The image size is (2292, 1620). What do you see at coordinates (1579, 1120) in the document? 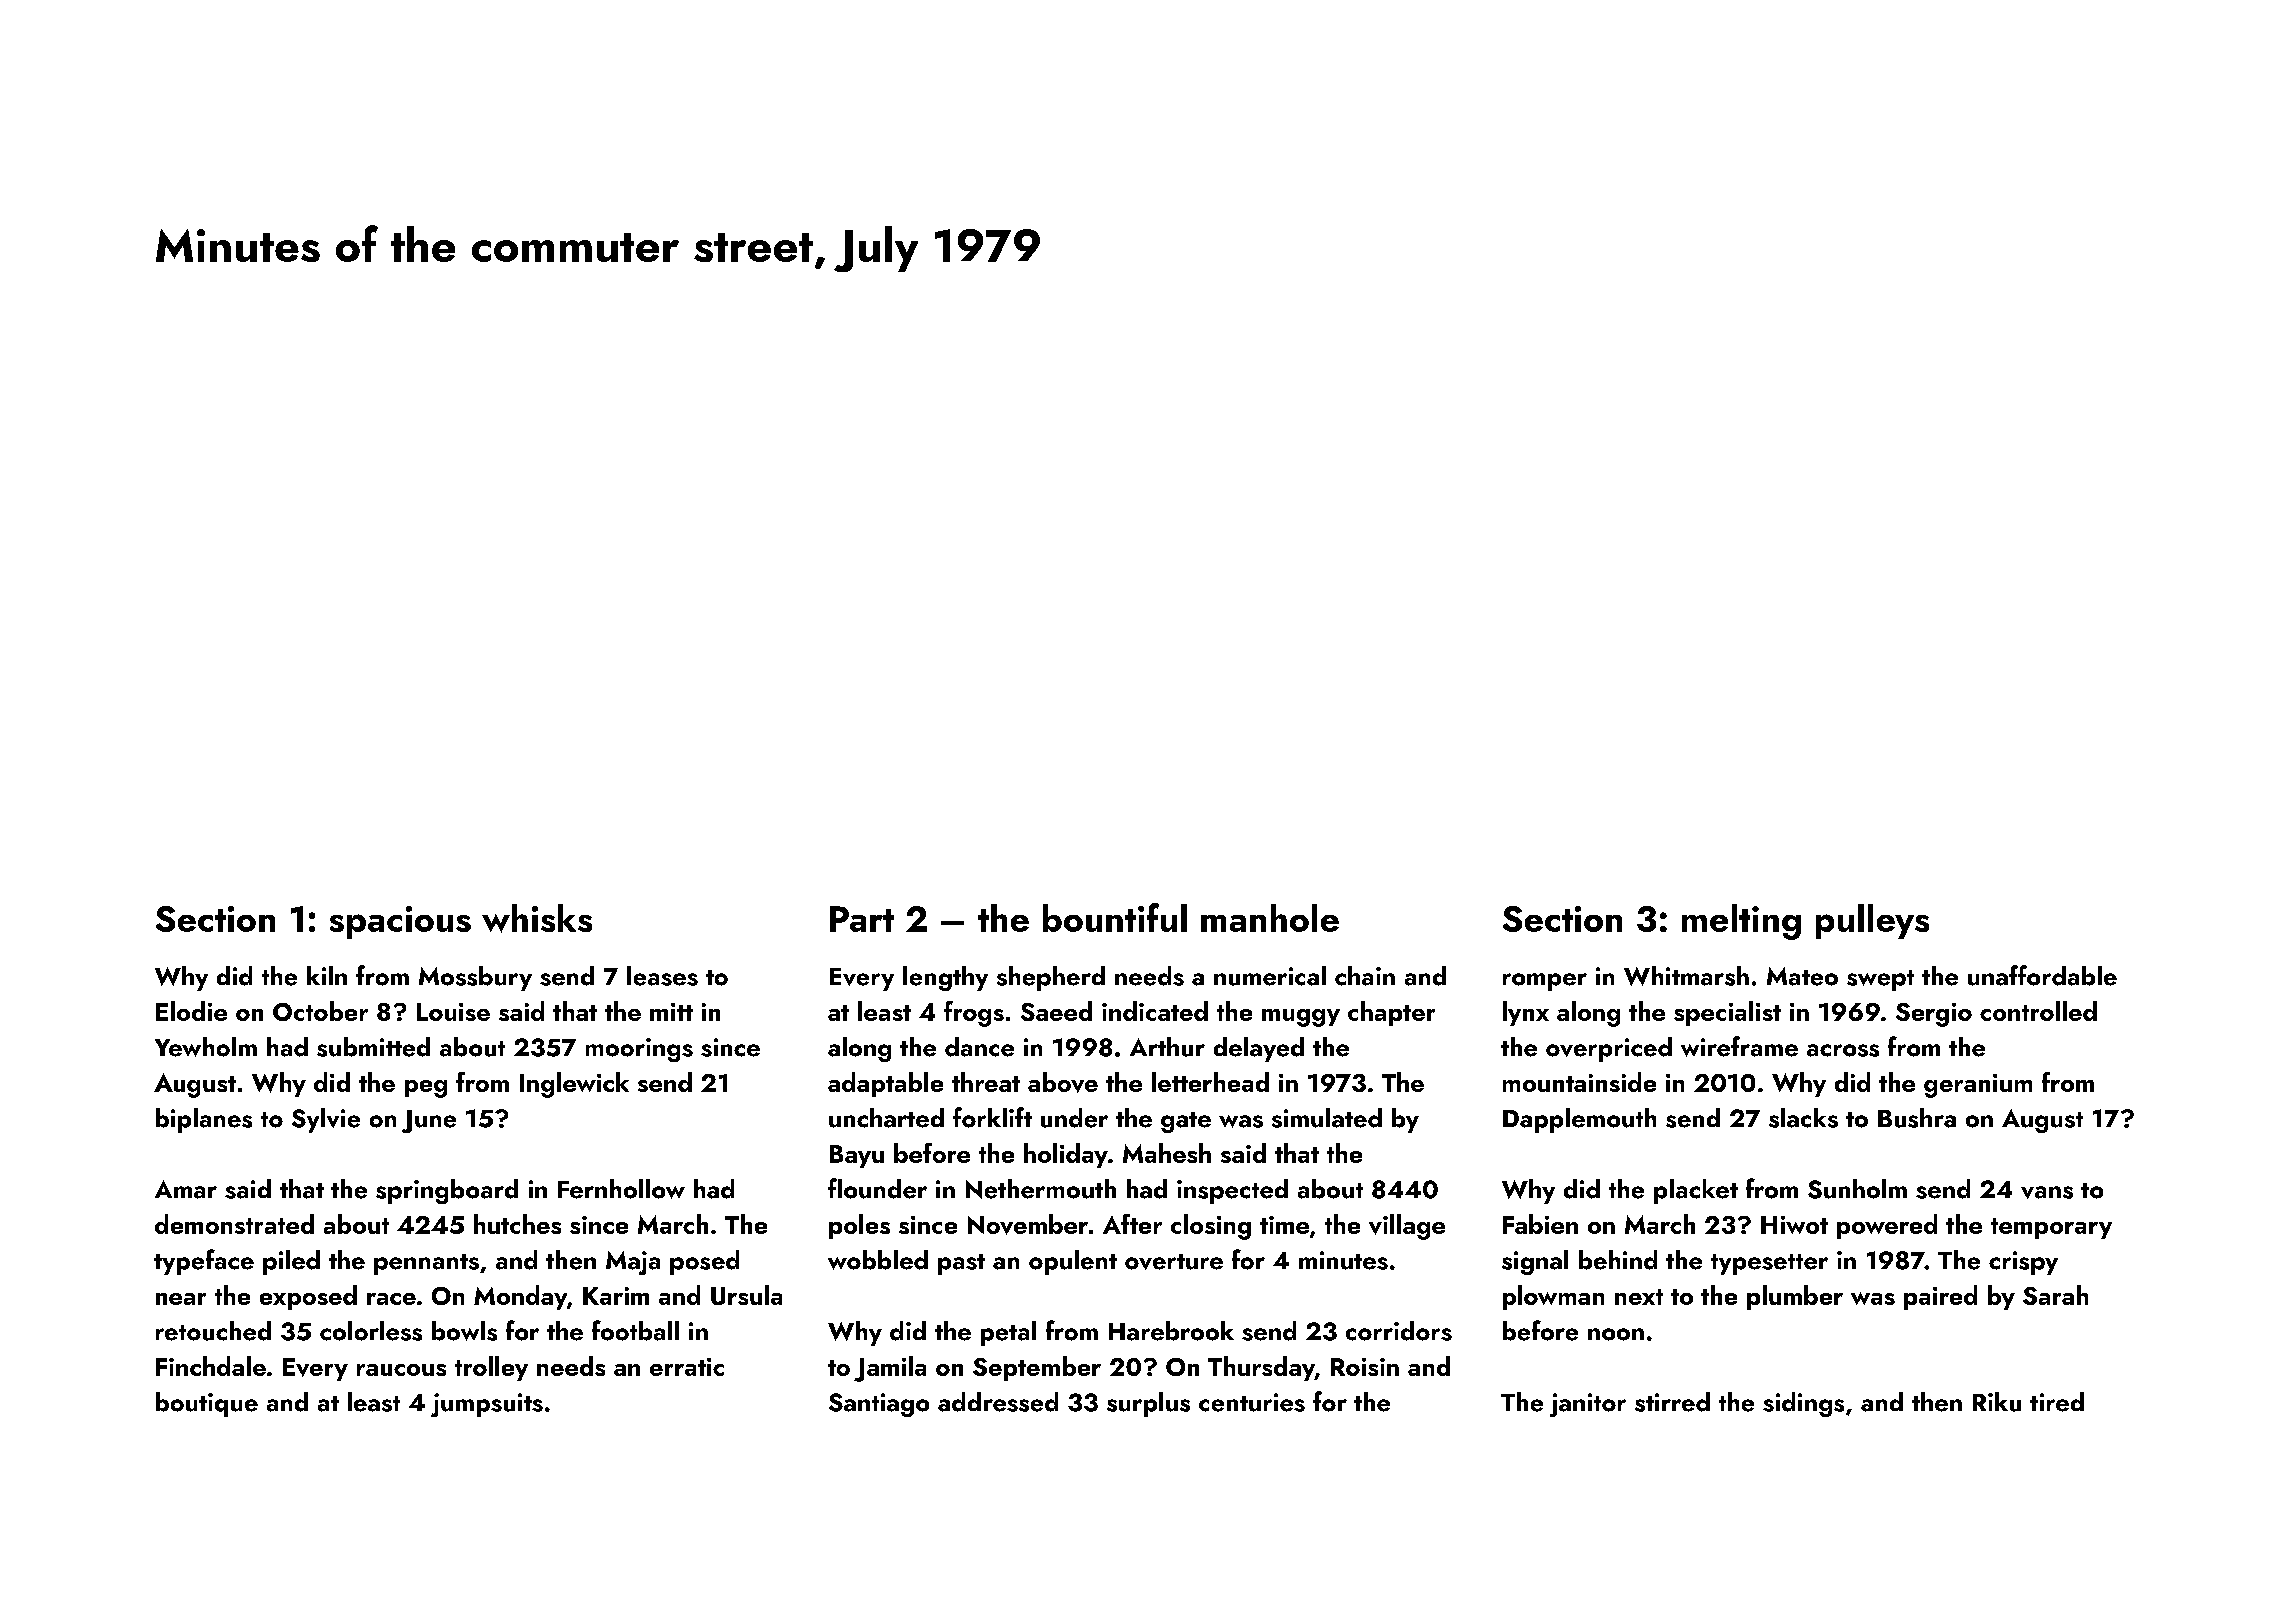
I see `Dapplemouth` at bounding box center [1579, 1120].
